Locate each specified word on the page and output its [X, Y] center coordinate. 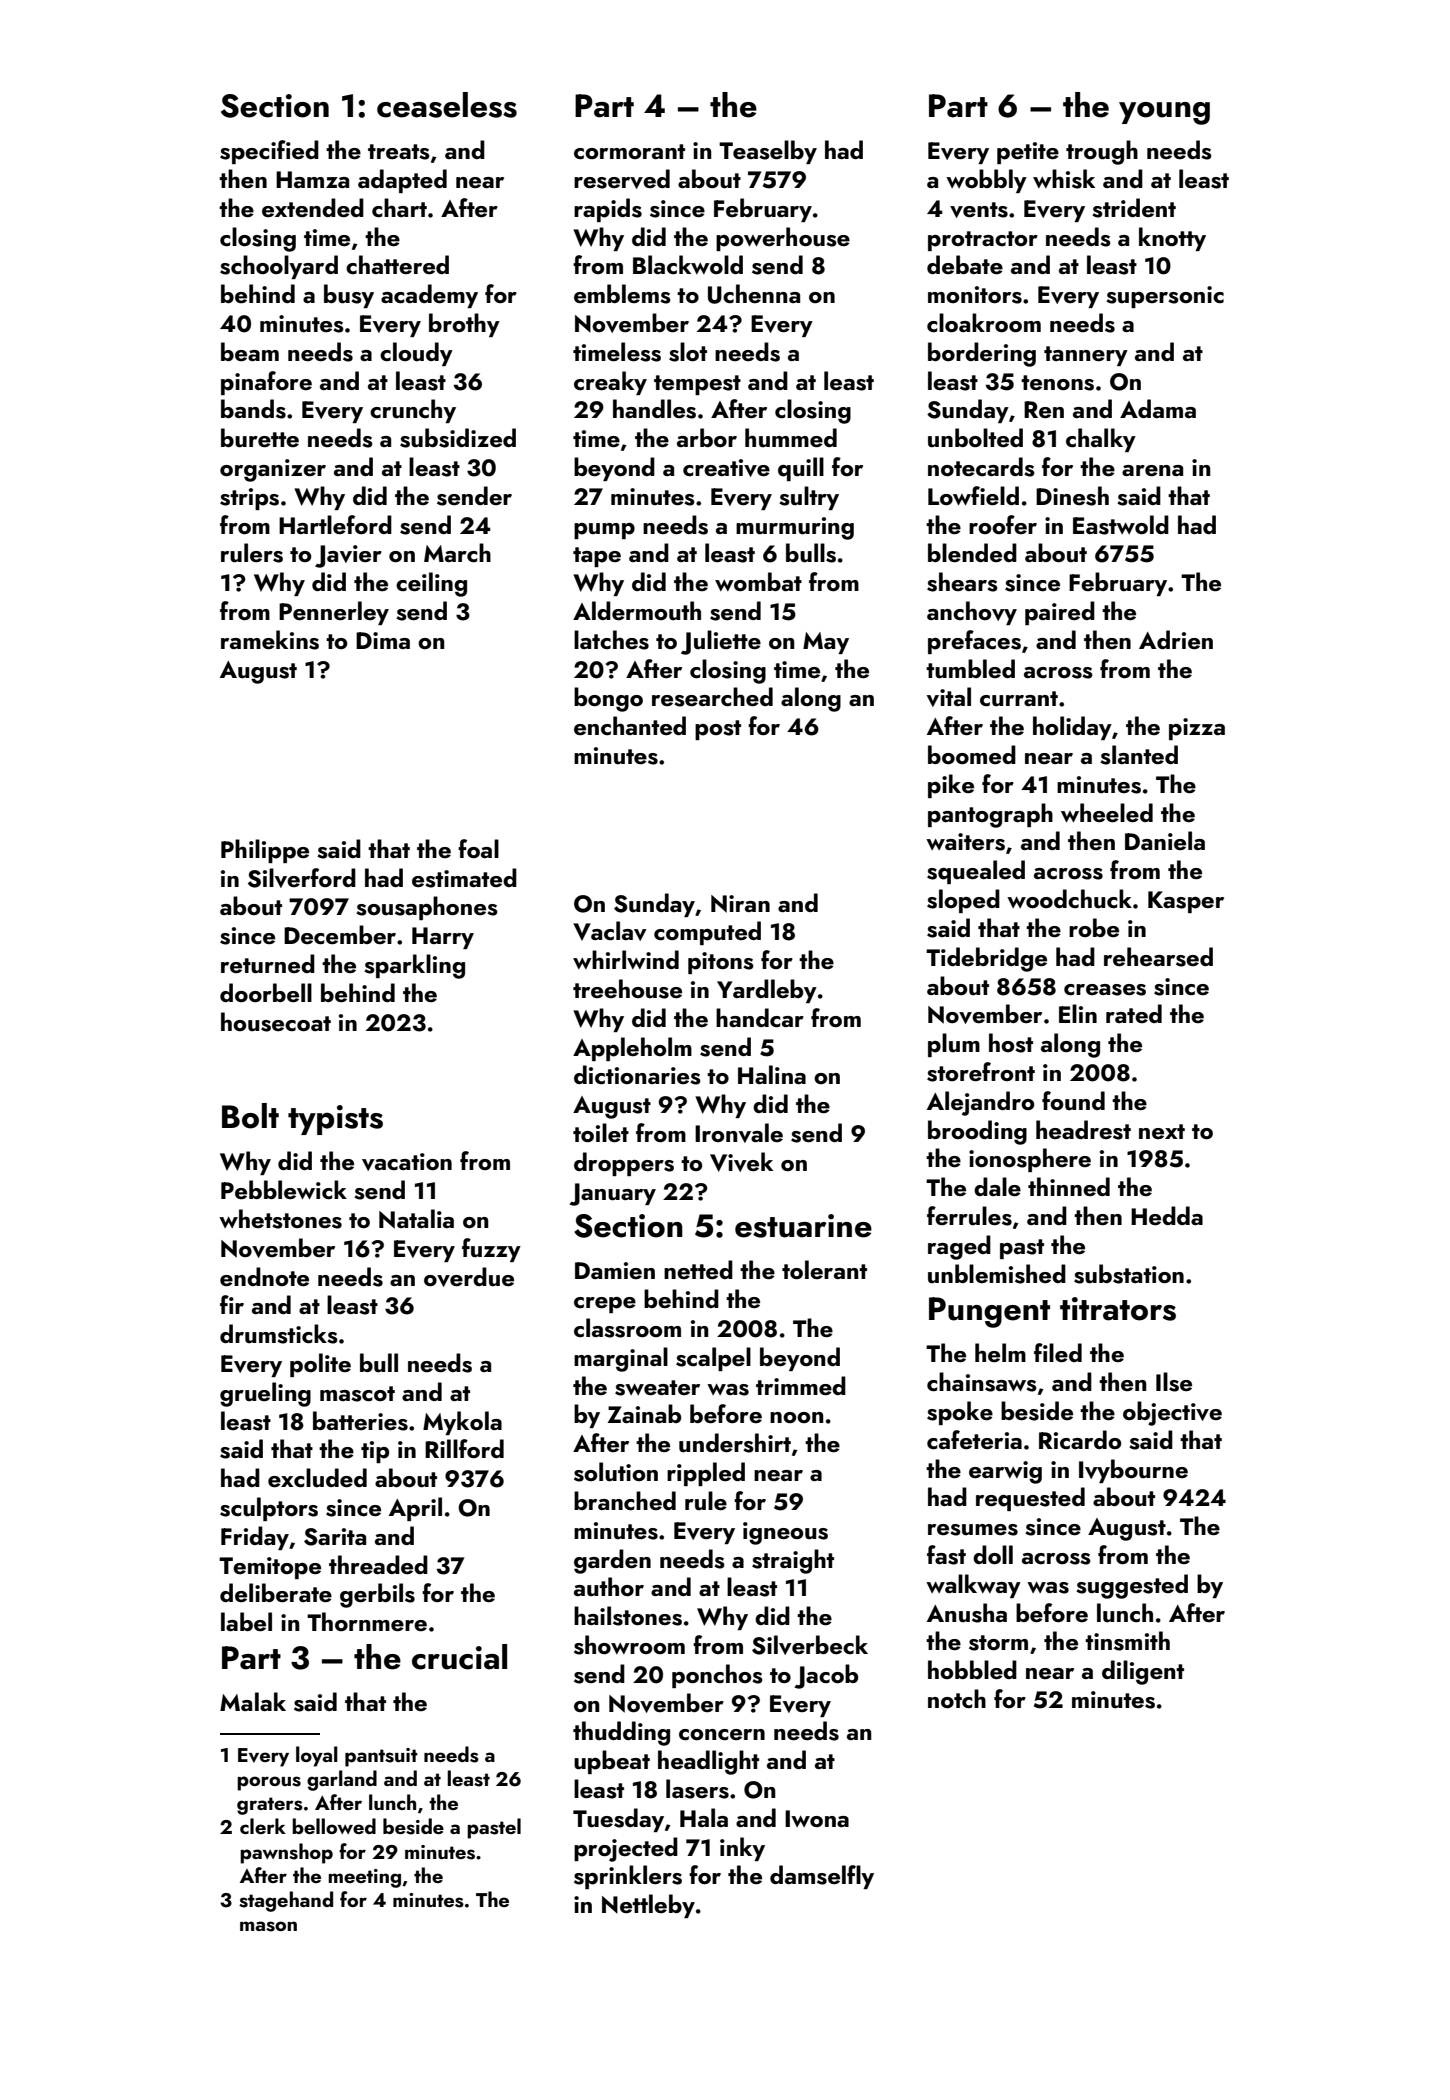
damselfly [822, 1877]
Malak [253, 1701]
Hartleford [335, 524]
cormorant [629, 151]
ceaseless [447, 105]
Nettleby [648, 1906]
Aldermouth [637, 611]
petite [1028, 153]
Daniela [1165, 840]
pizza [1197, 729]
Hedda [1167, 1215]
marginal [621, 1359]
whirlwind [626, 959]
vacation [407, 1162]
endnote [264, 1276]
